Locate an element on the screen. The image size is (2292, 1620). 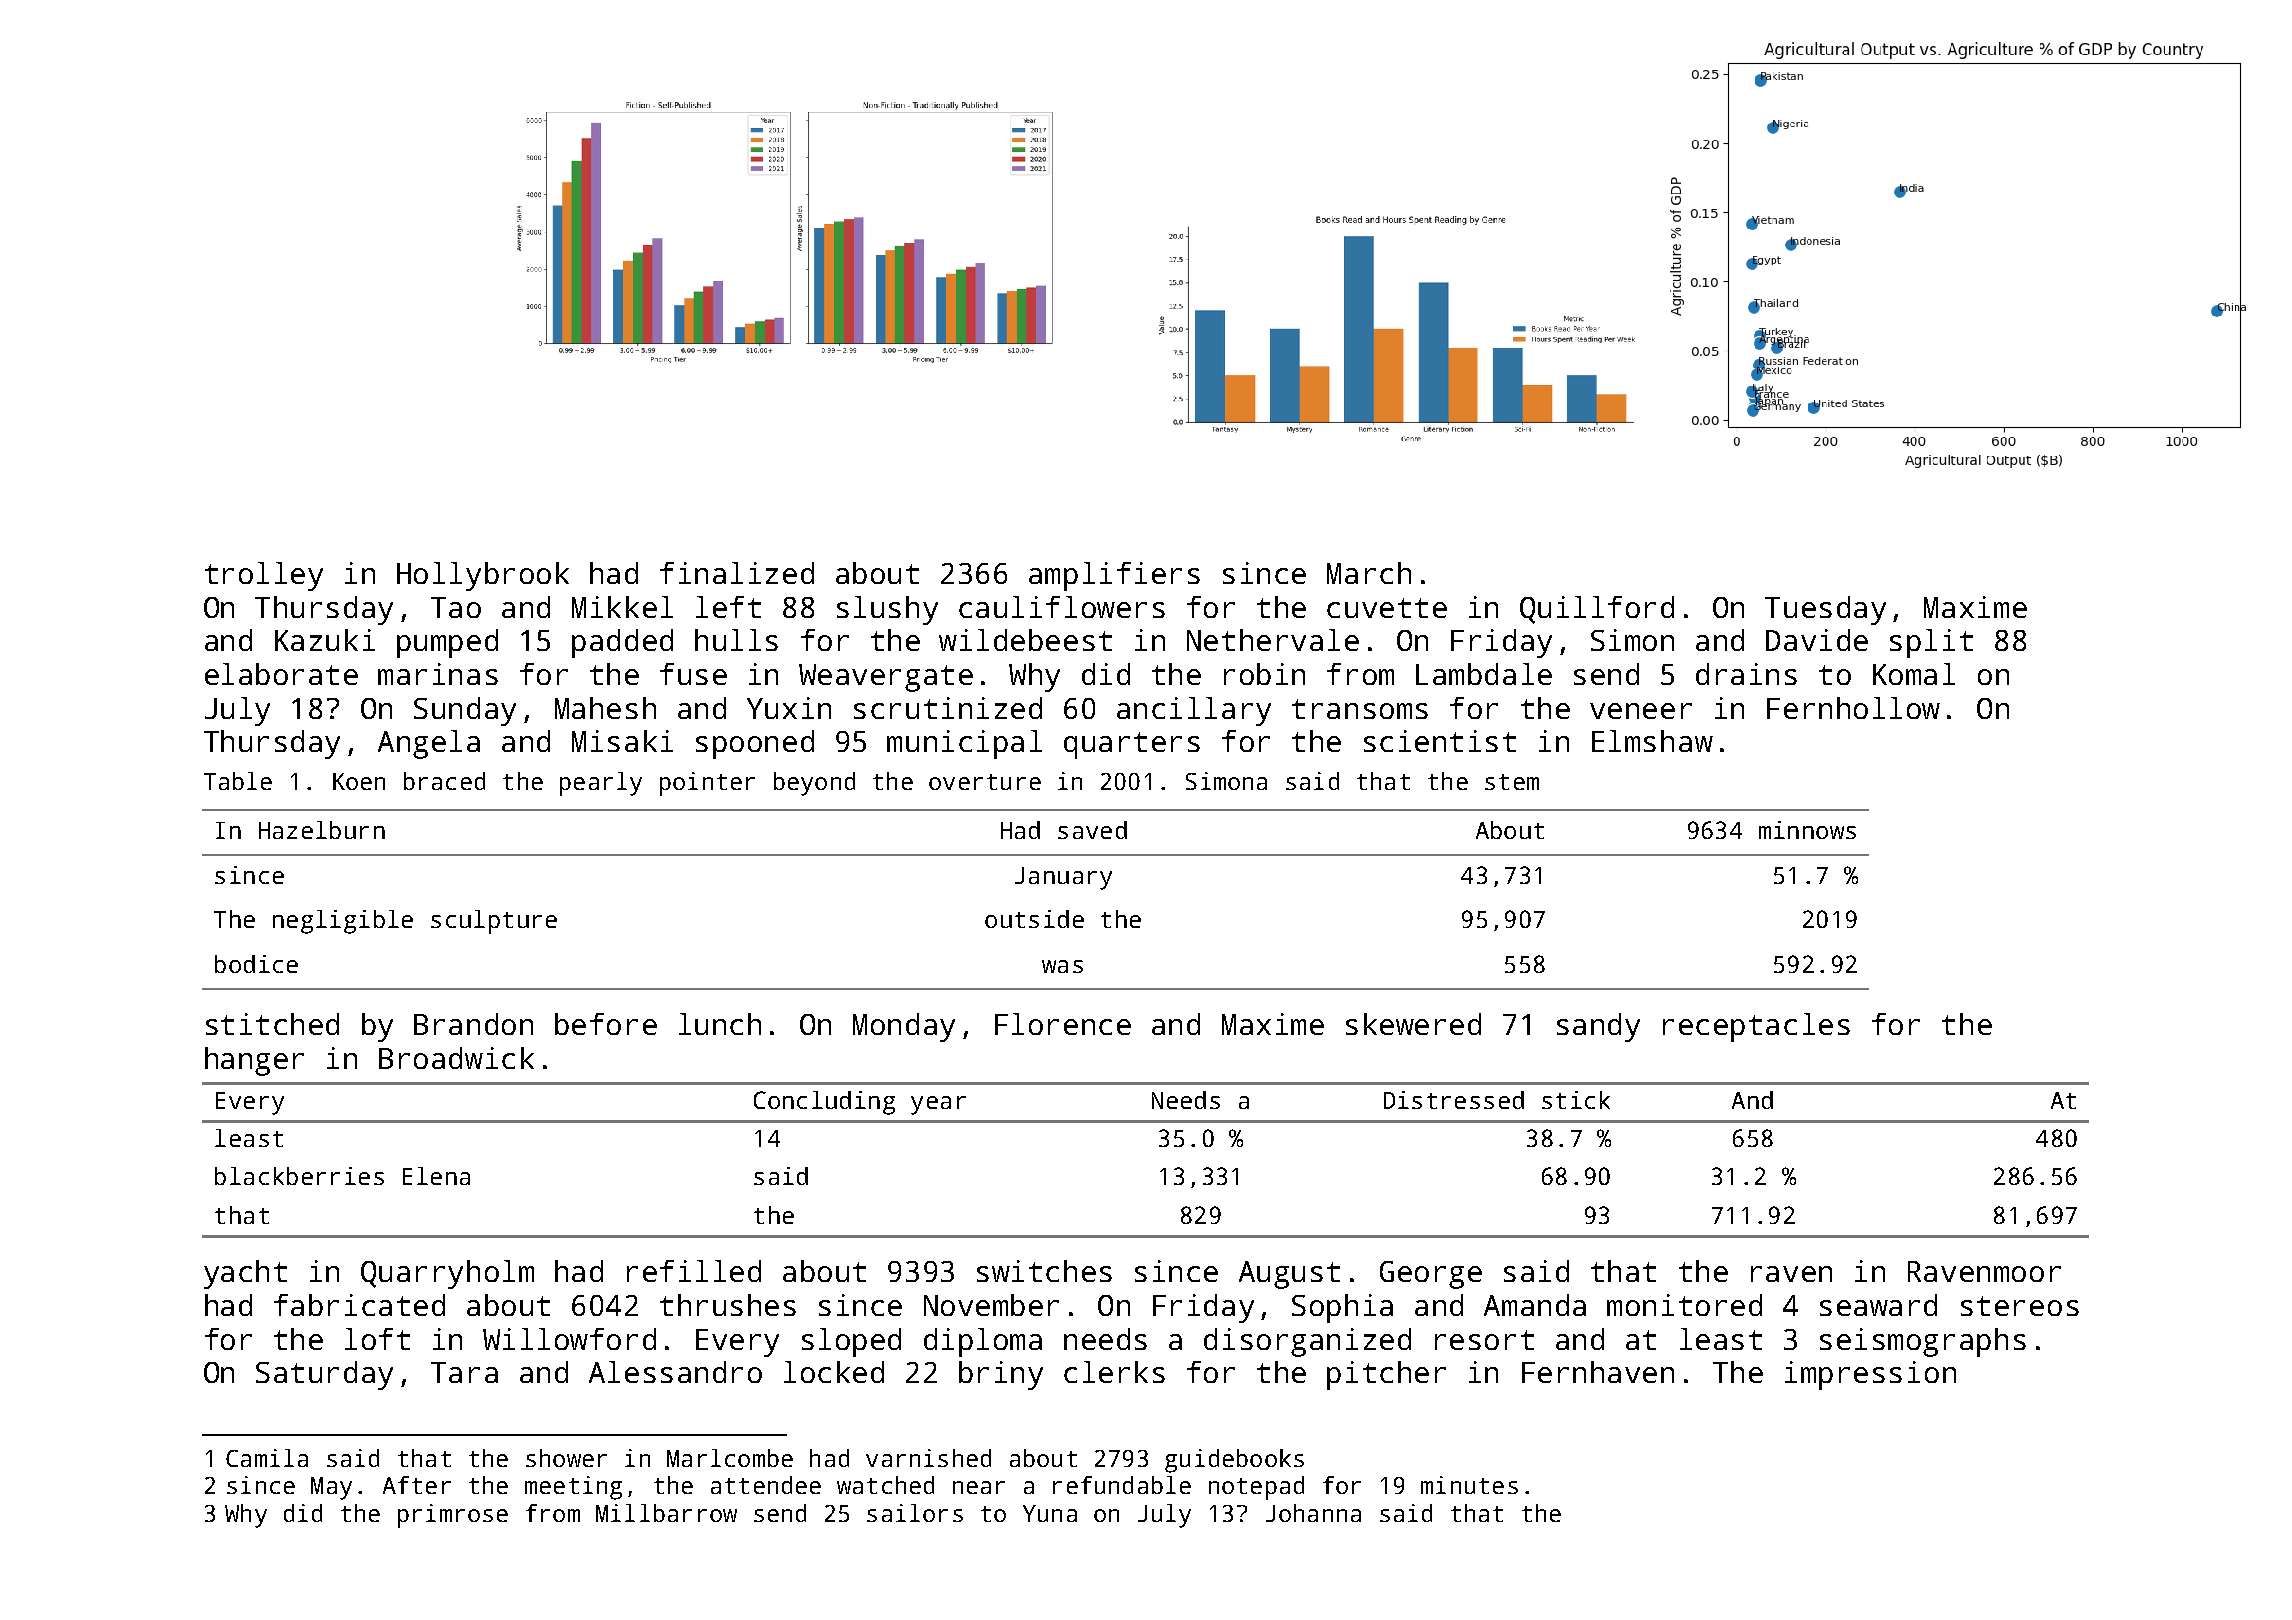
amplifiers is located at coordinates (1114, 576).
